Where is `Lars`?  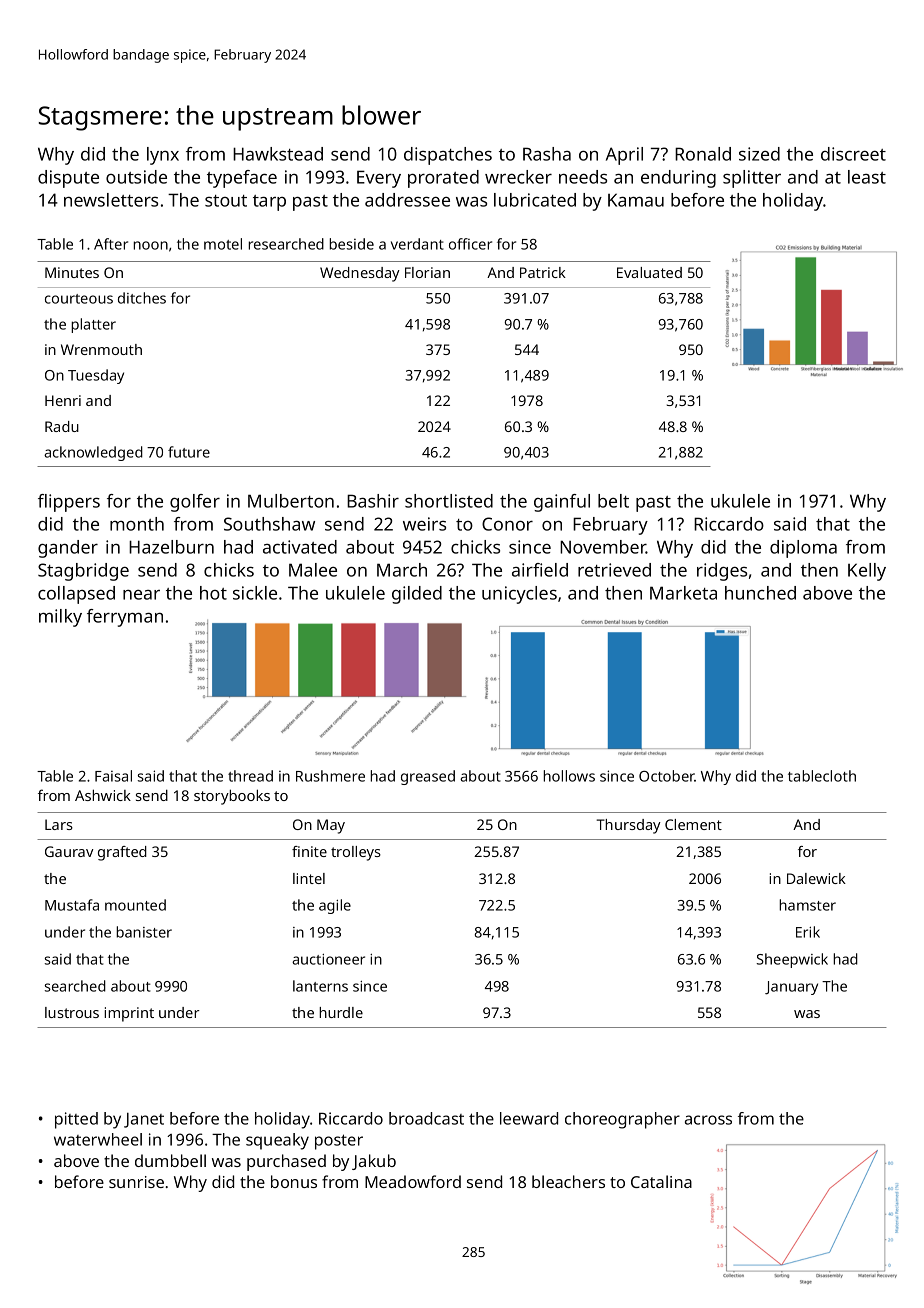 Lars is located at coordinates (59, 824).
